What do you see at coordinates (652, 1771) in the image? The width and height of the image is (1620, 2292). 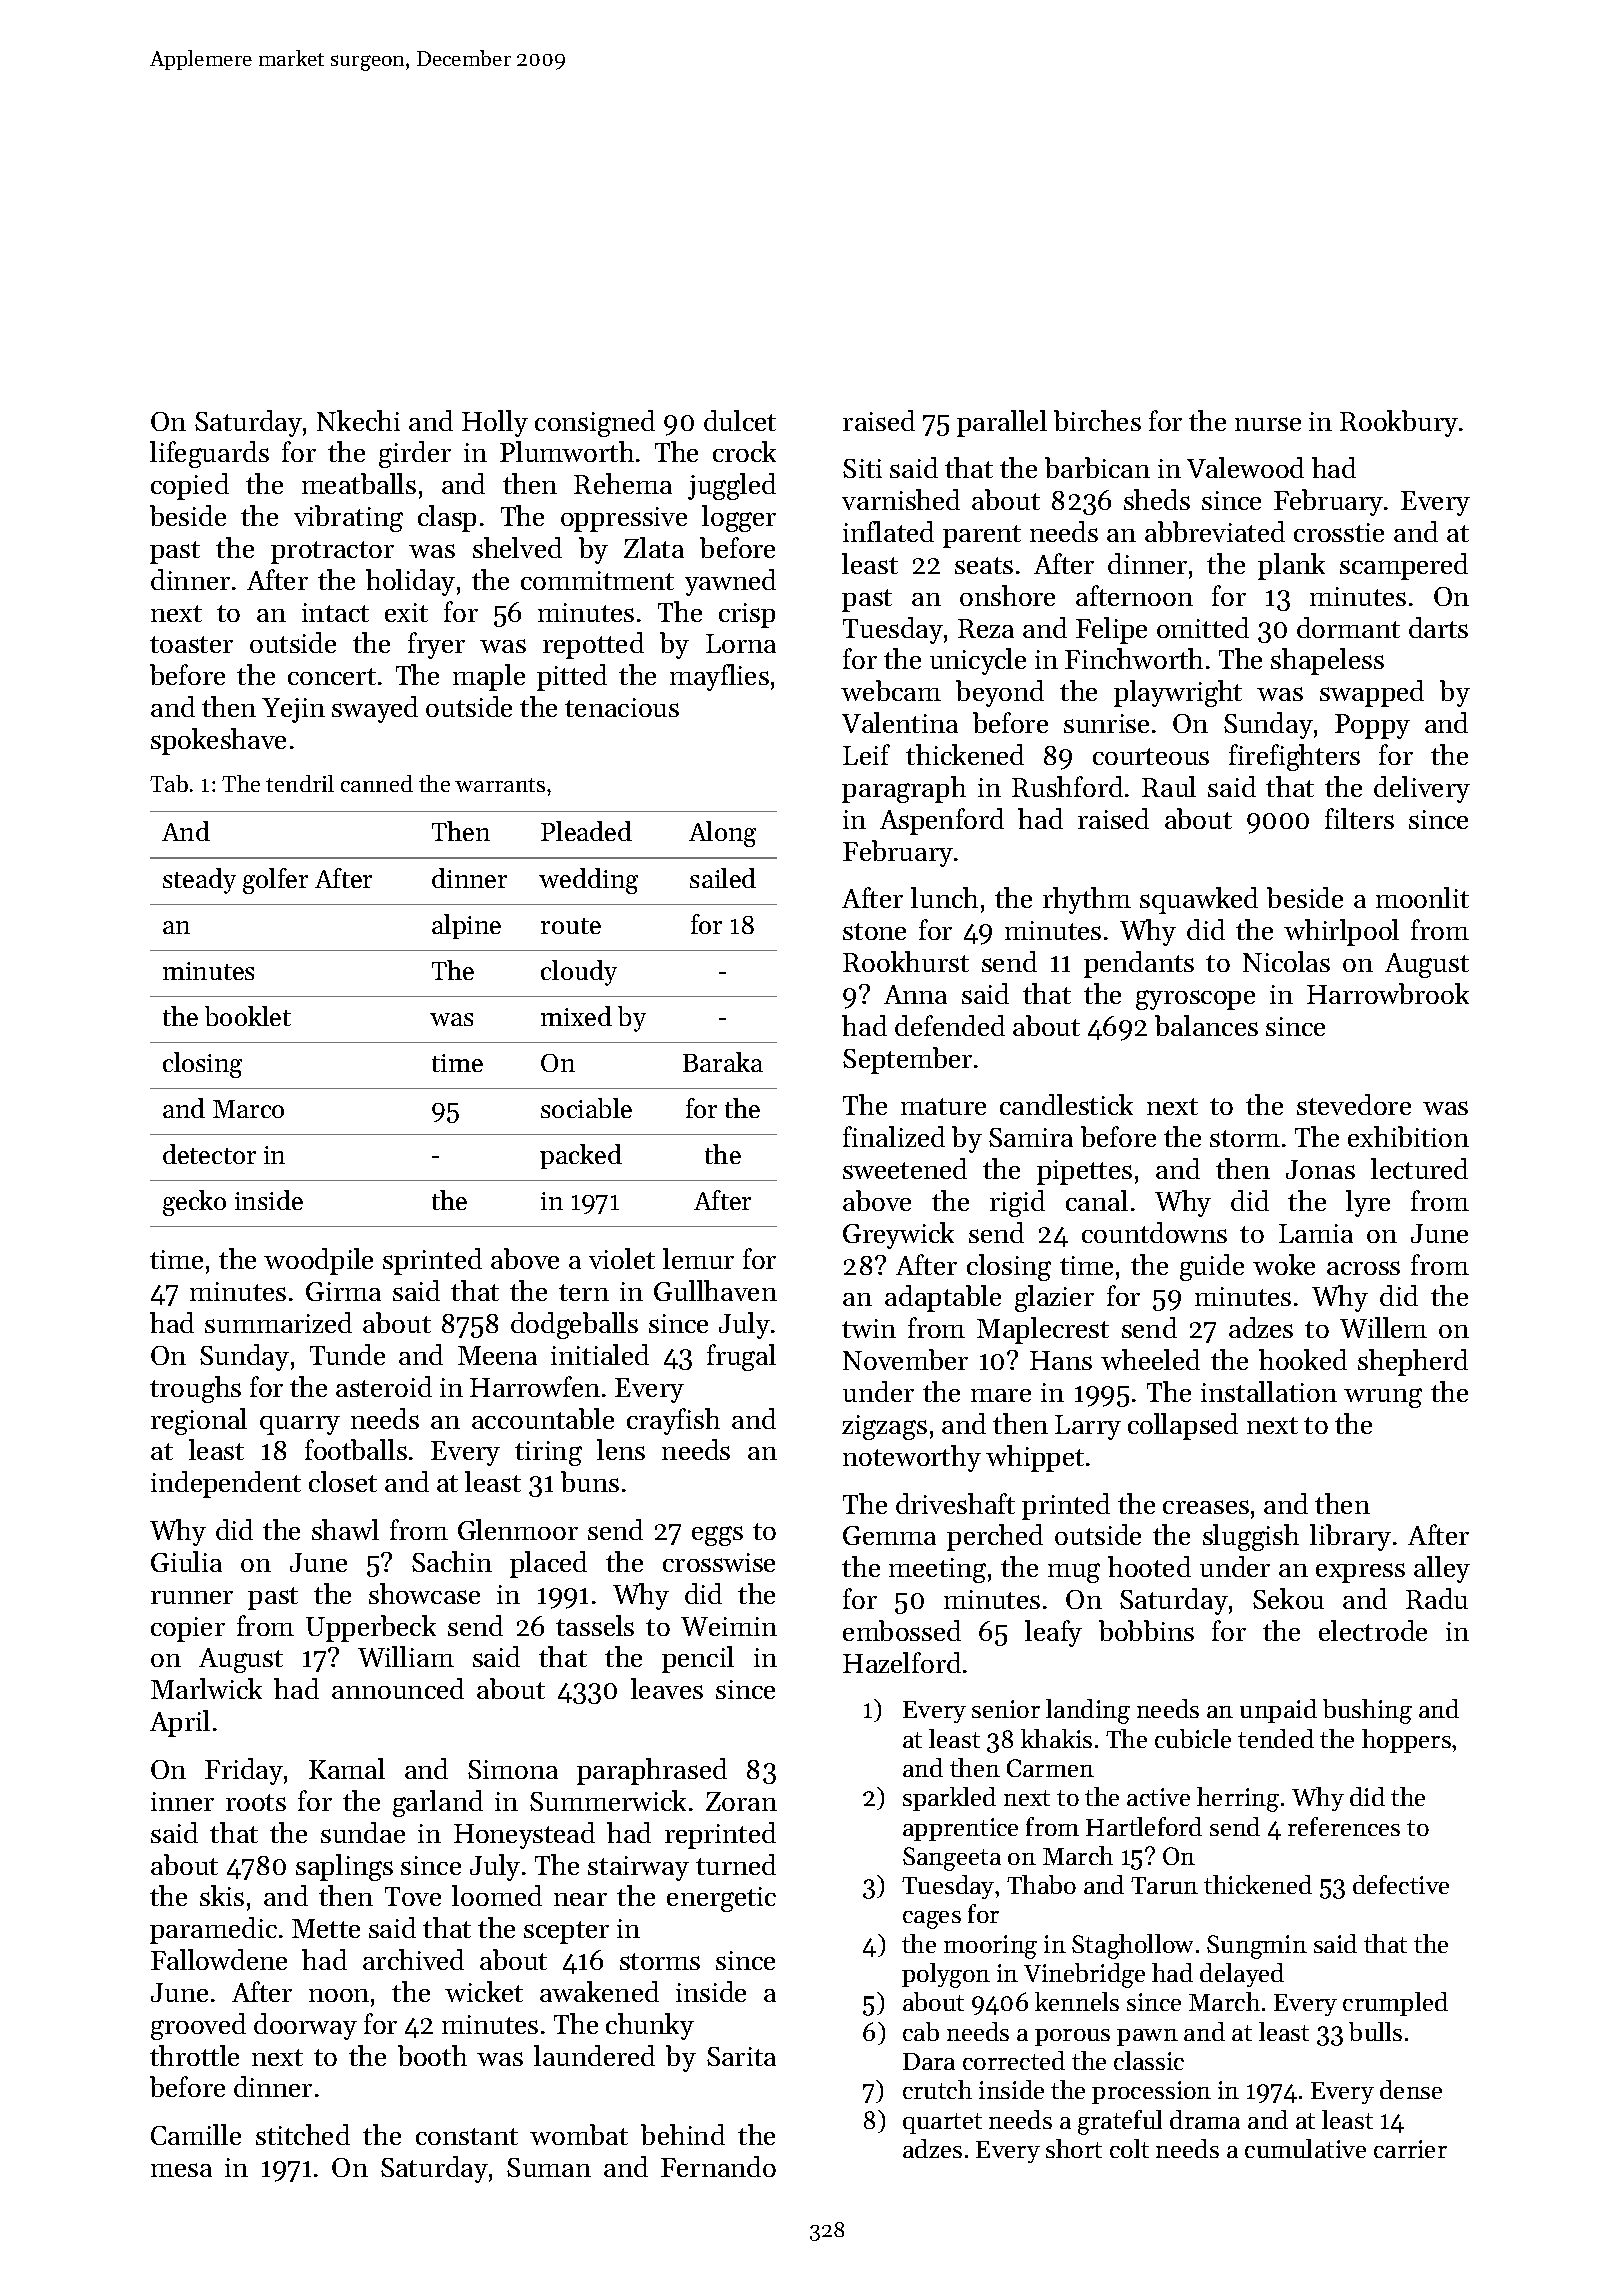 I see `paraphrased` at bounding box center [652, 1771].
